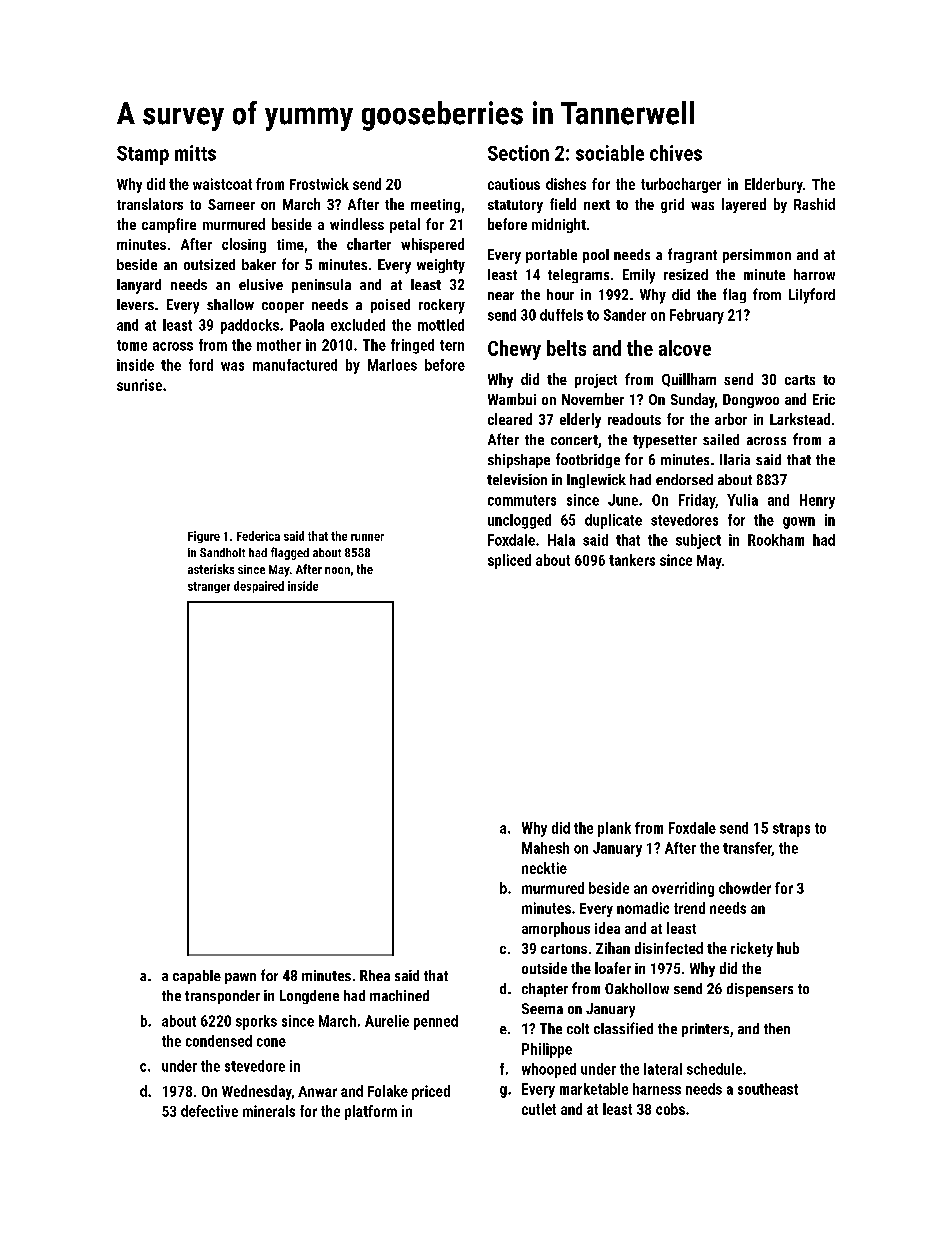  Describe the element at coordinates (676, 153) in the screenshot. I see `chives` at that location.
